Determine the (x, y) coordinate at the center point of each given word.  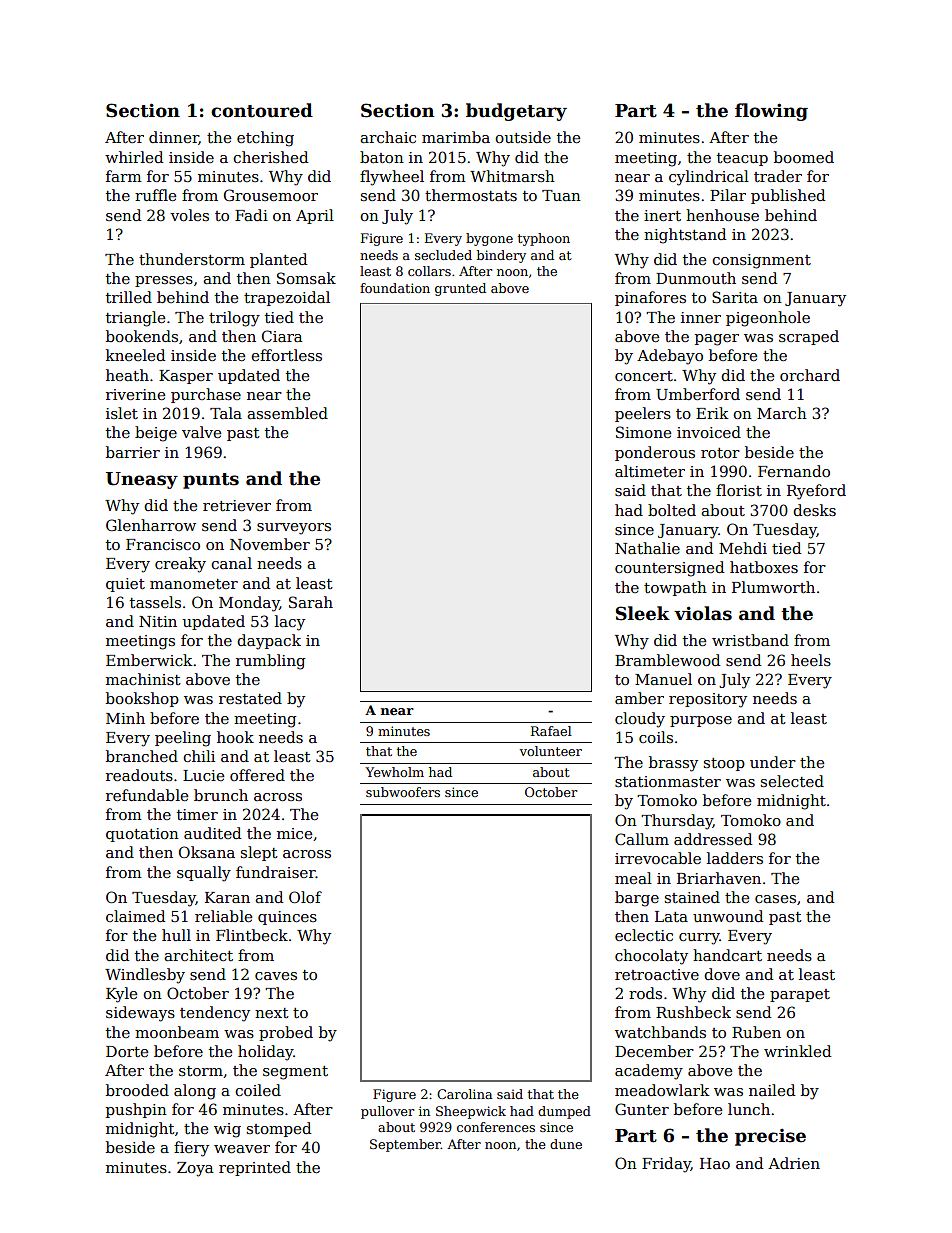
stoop (724, 764)
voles (189, 215)
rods (645, 993)
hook (235, 737)
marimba (456, 137)
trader (778, 176)
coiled (258, 1090)
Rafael (551, 731)
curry (699, 939)
